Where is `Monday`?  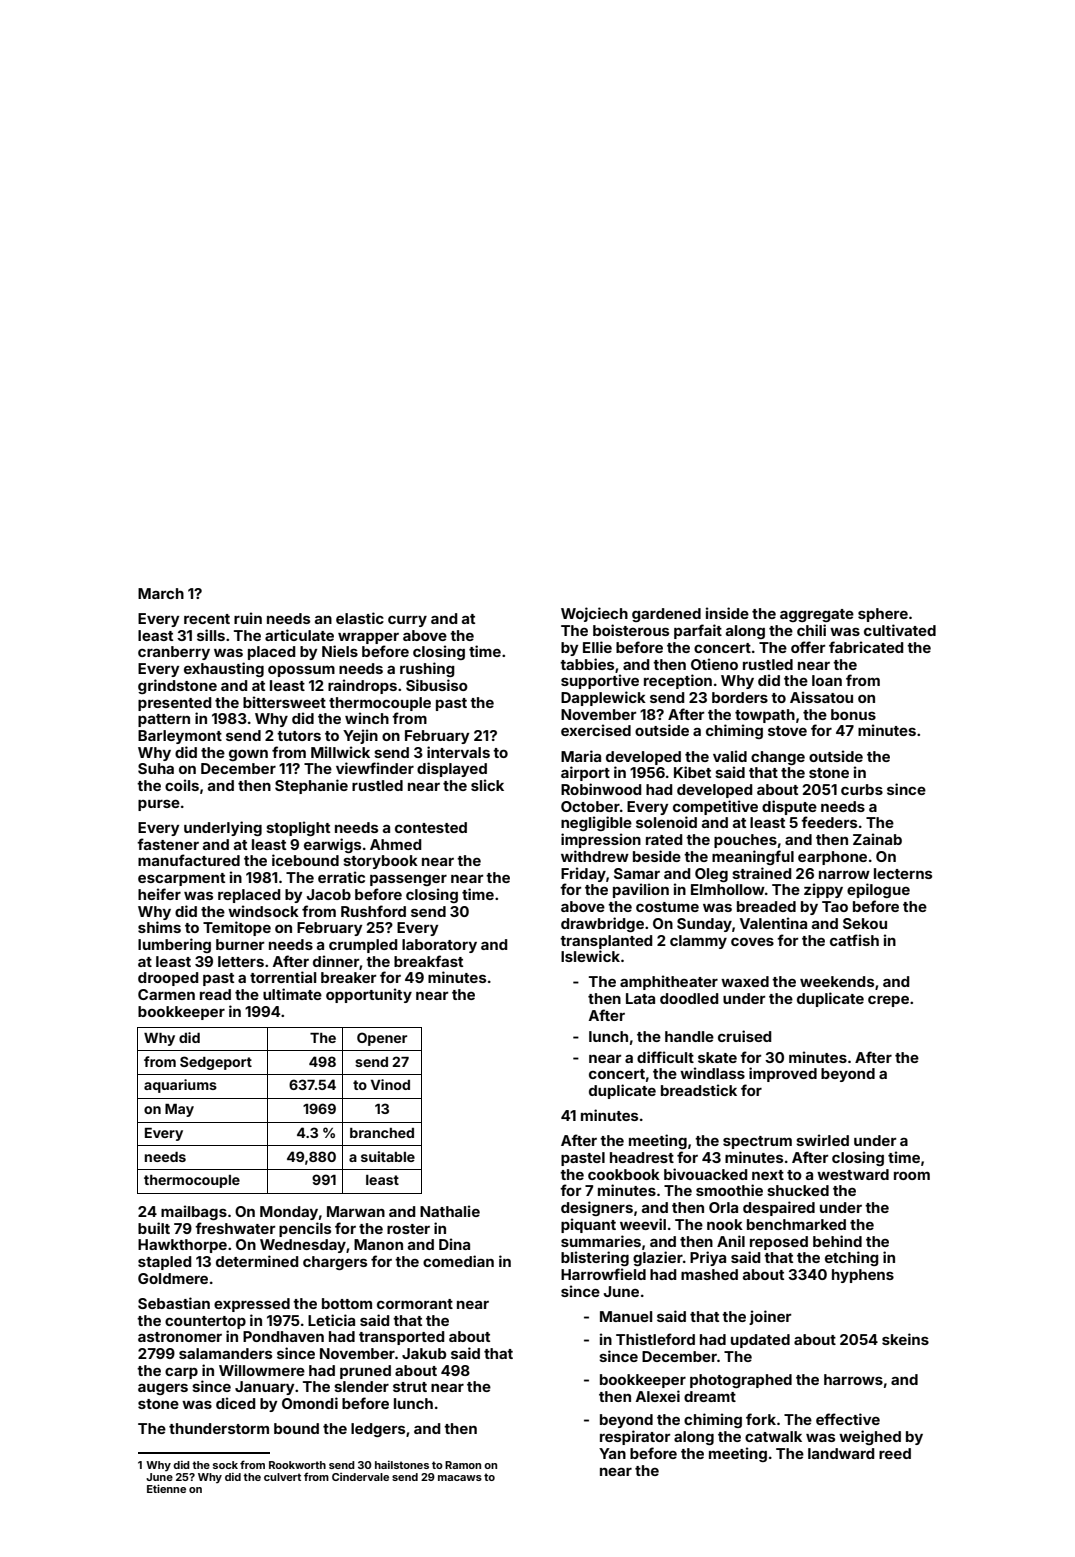
Monday is located at coordinates (289, 1213).
